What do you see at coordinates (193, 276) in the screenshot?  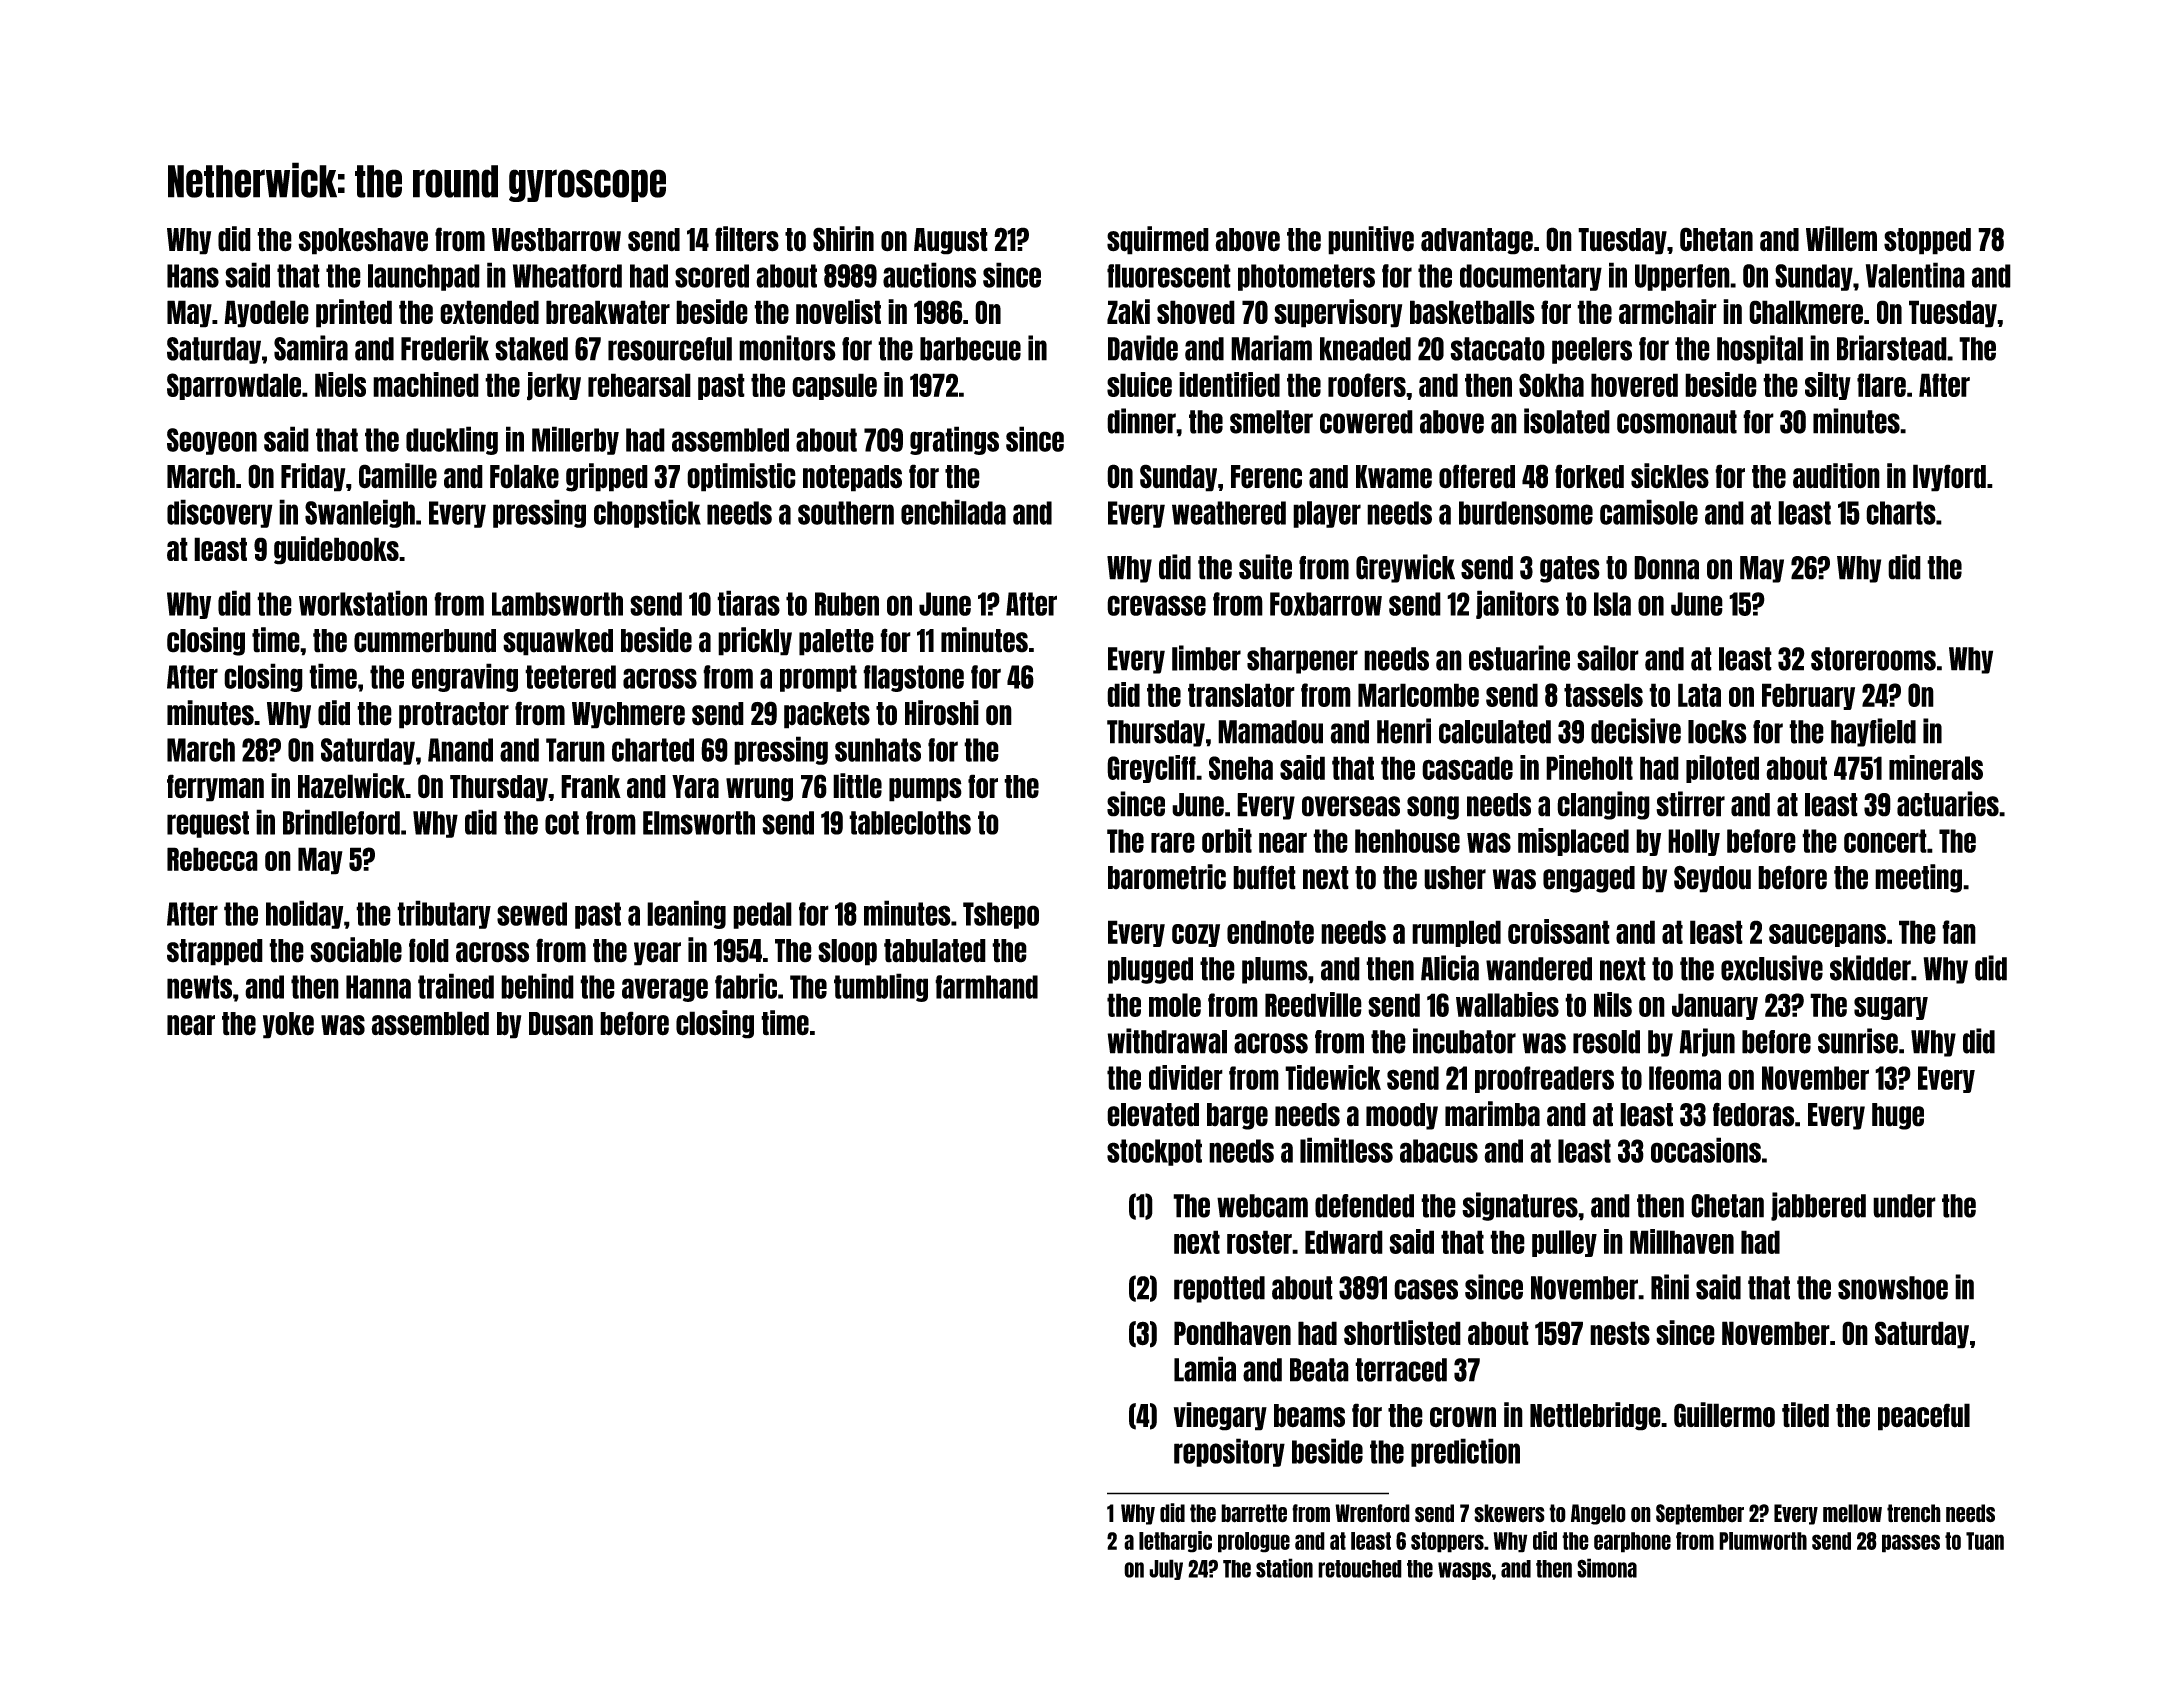 I see `Hans` at bounding box center [193, 276].
